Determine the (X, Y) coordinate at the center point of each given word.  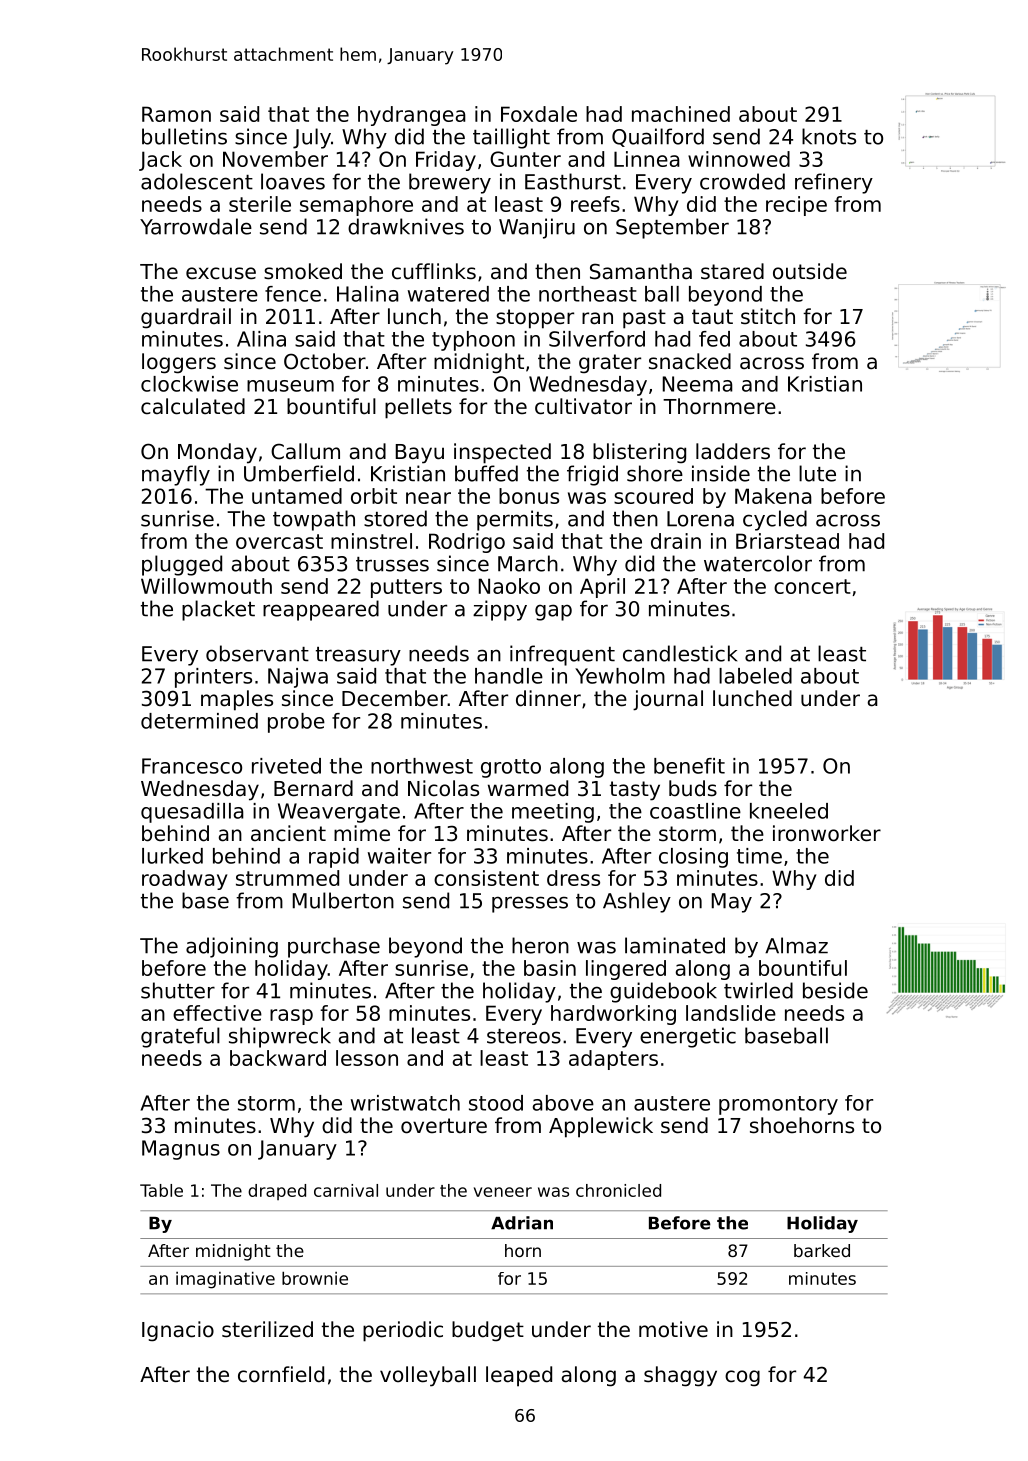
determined (199, 721)
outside (810, 271)
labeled (755, 676)
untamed (297, 496)
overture (444, 1126)
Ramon (176, 114)
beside (835, 990)
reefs (595, 204)
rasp (291, 1017)
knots (829, 136)
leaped (519, 1376)
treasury (358, 656)
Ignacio (178, 1331)
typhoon (473, 341)
